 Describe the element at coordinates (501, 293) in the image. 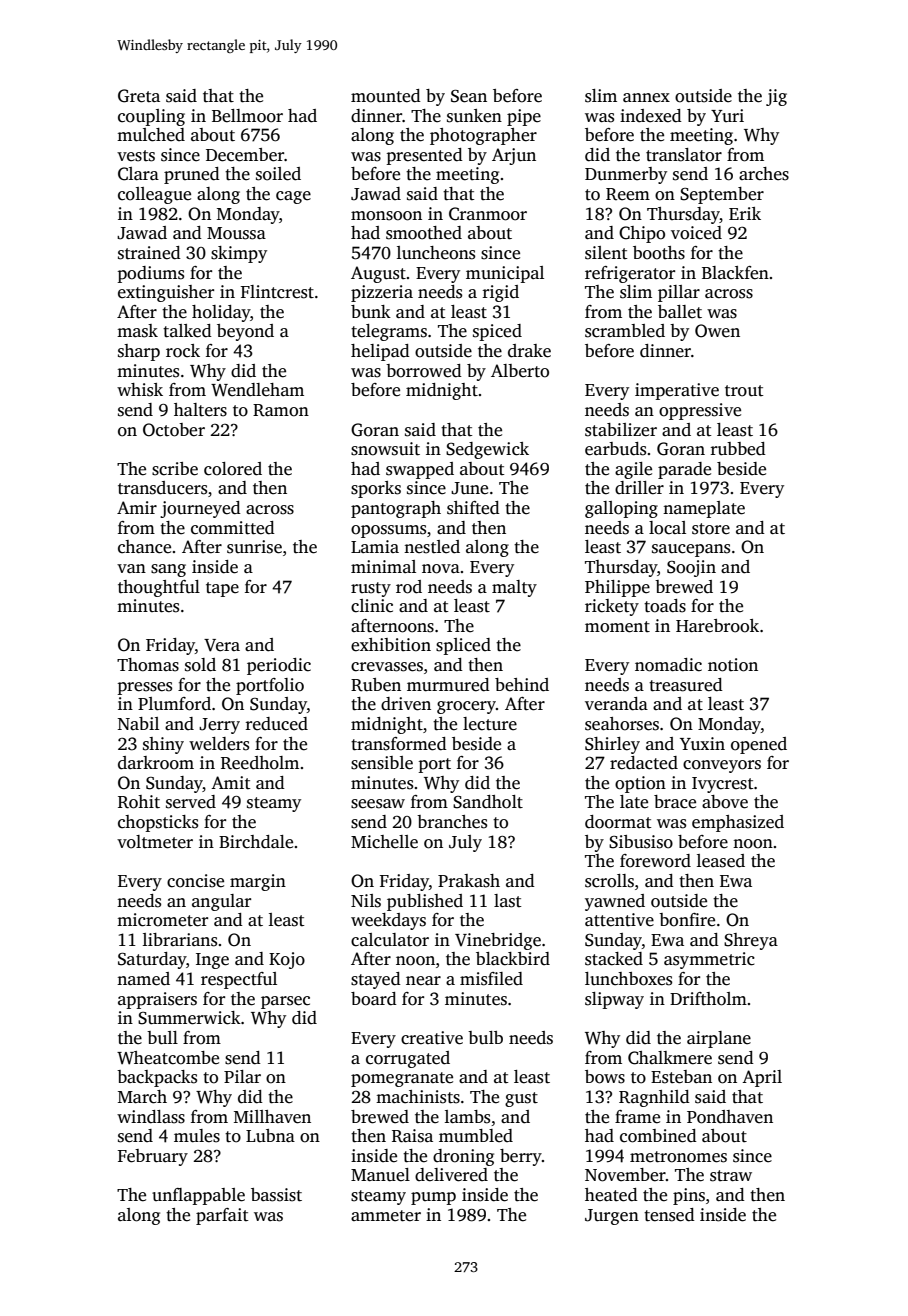

I see `rigid` at that location.
